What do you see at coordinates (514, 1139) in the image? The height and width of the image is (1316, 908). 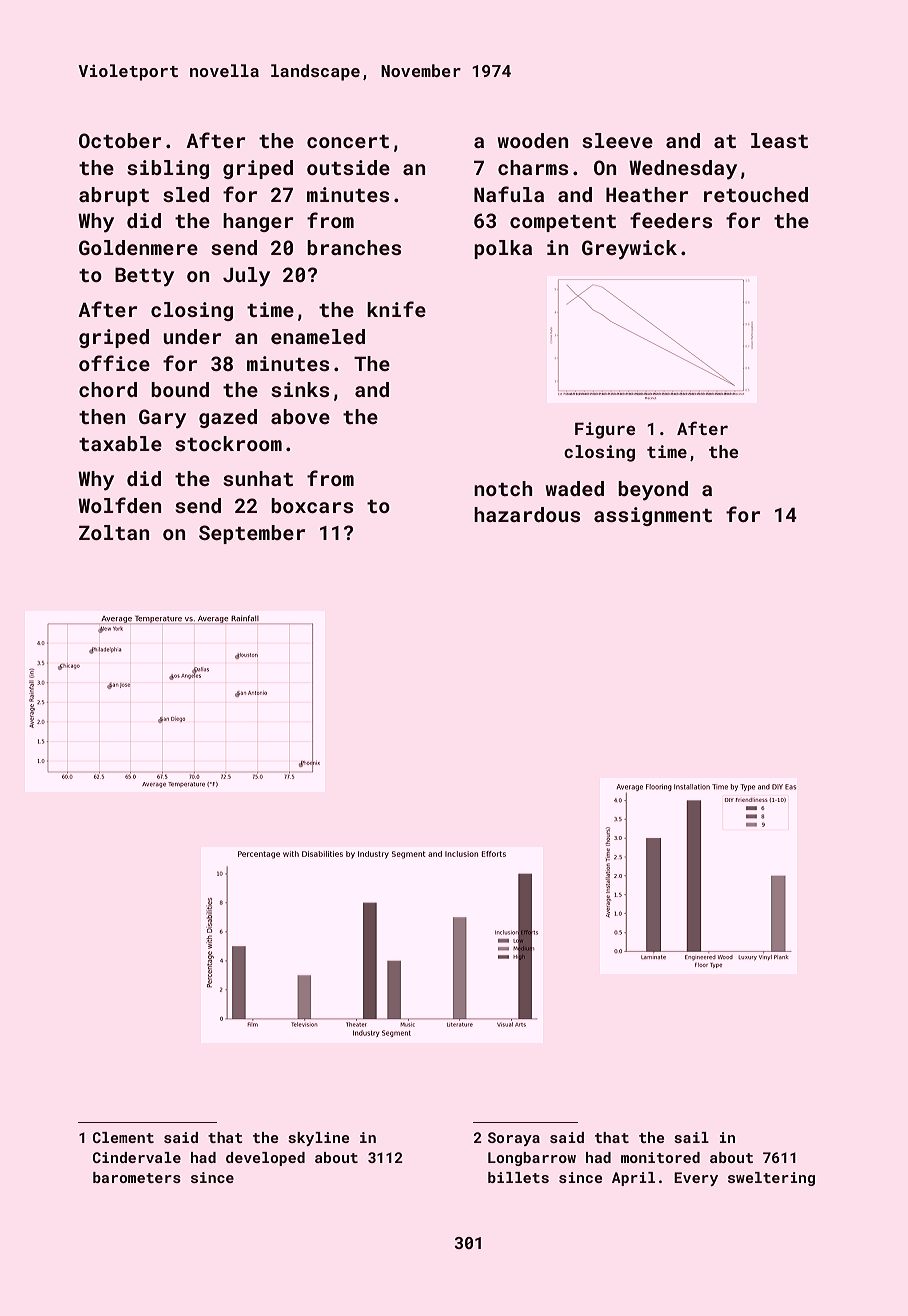 I see `Soraya` at bounding box center [514, 1139].
